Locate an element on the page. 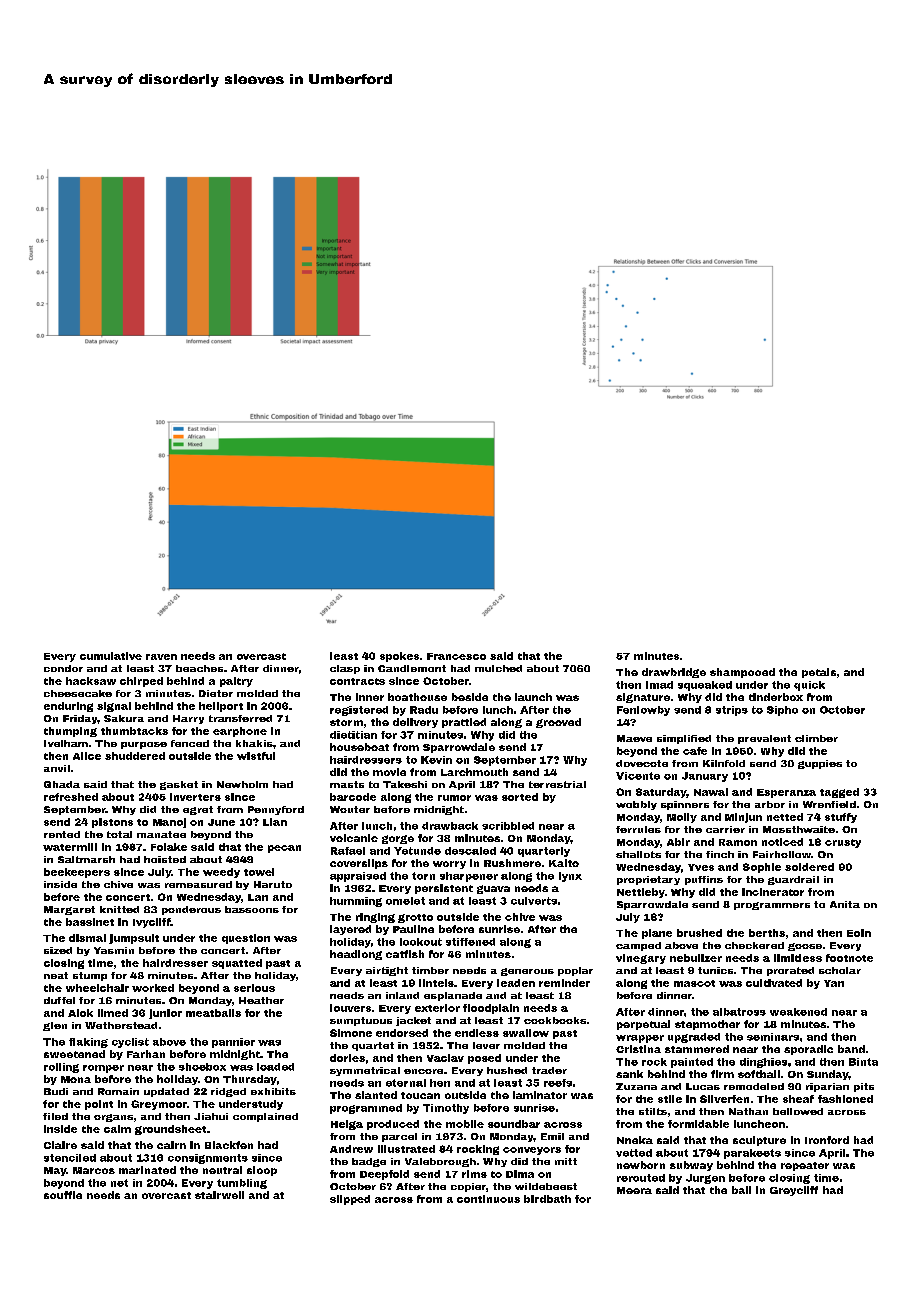  souffle is located at coordinates (63, 1195).
